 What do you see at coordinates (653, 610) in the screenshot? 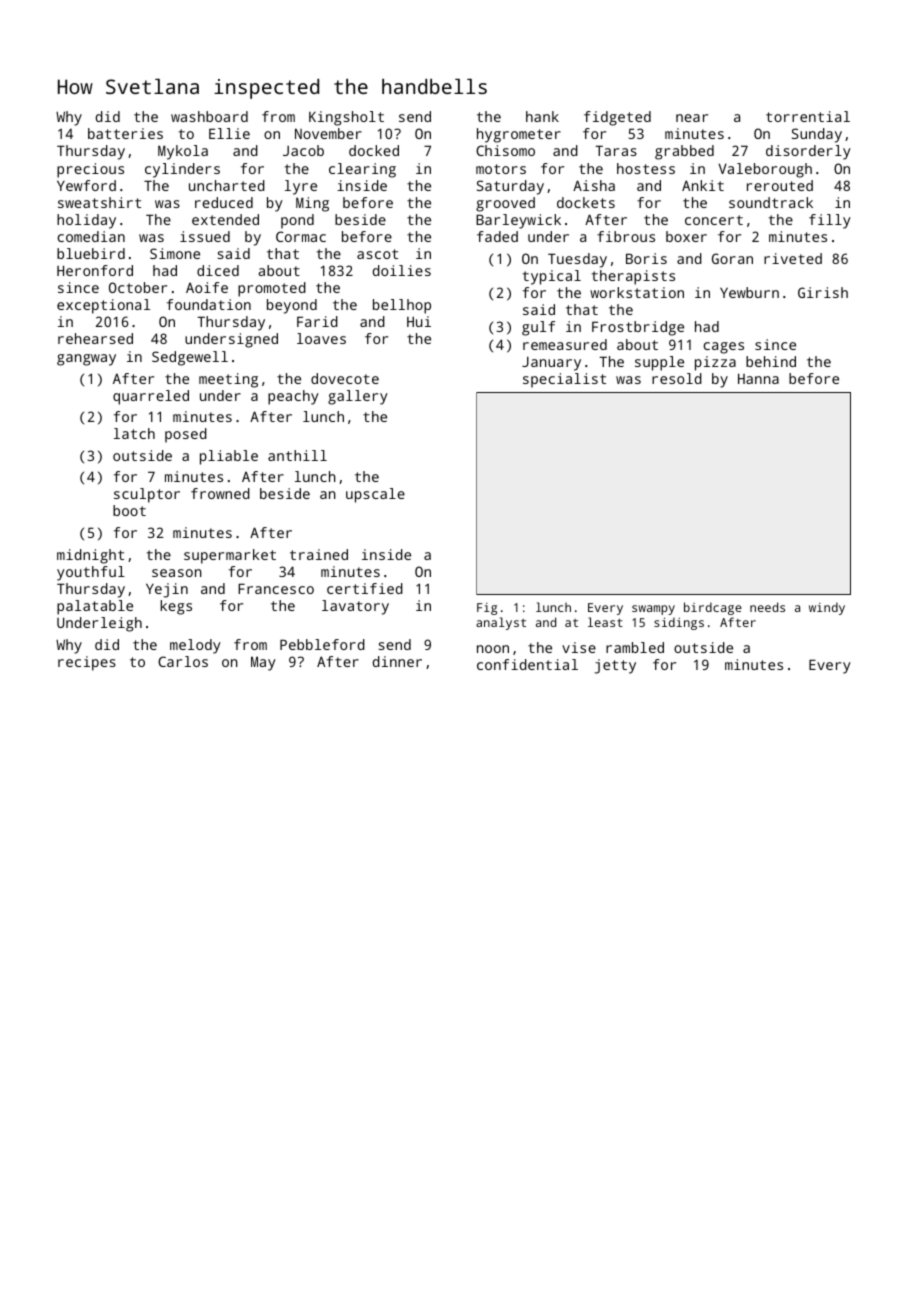
I see `swampy` at bounding box center [653, 610].
